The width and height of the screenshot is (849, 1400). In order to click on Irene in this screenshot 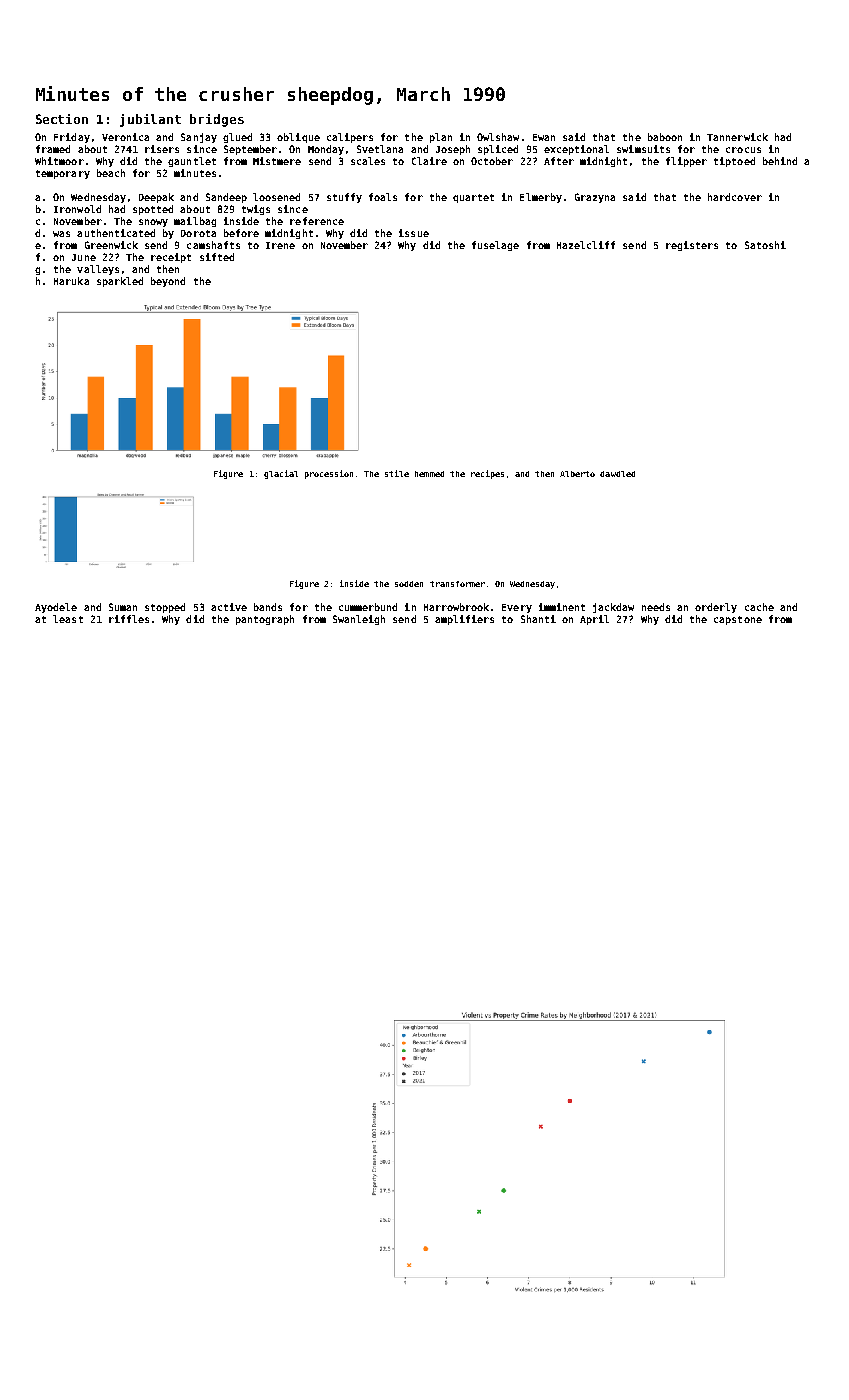, I will do `click(280, 245)`.
